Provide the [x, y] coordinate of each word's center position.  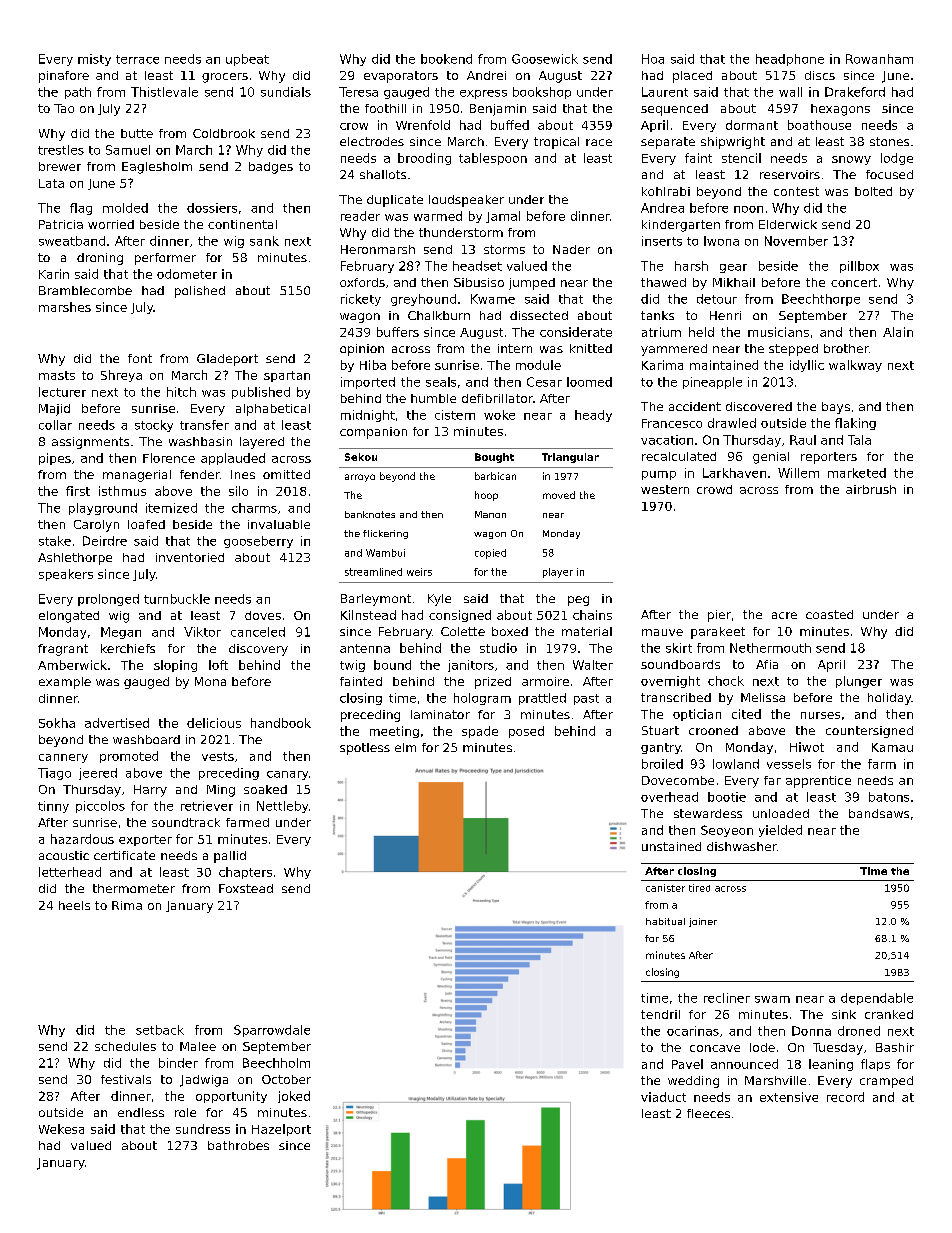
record [845, 1097]
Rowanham [879, 59]
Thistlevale [164, 92]
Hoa [653, 59]
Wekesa [61, 1129]
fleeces [708, 1113]
